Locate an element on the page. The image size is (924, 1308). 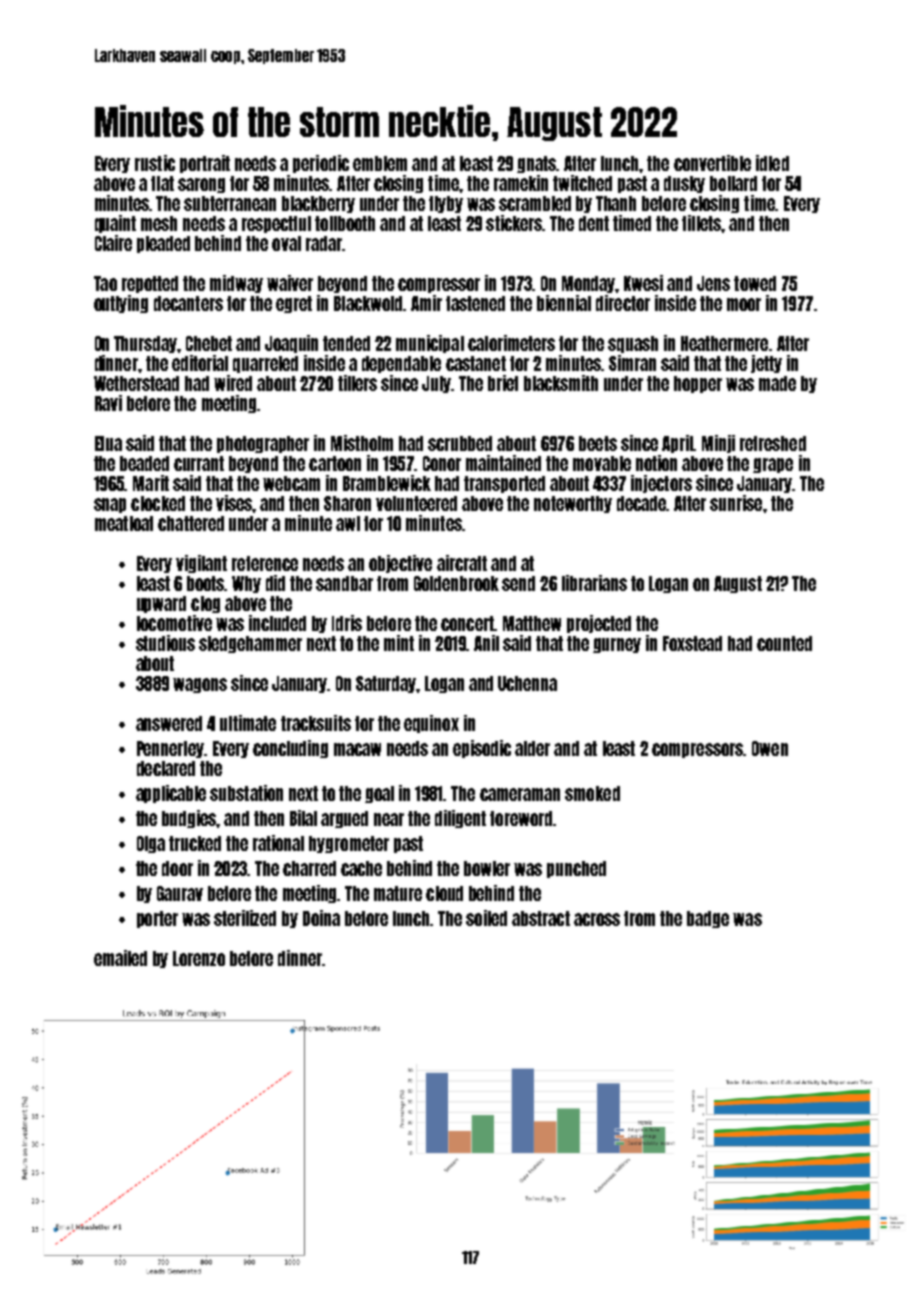
subterranean is located at coordinates (230, 203).
